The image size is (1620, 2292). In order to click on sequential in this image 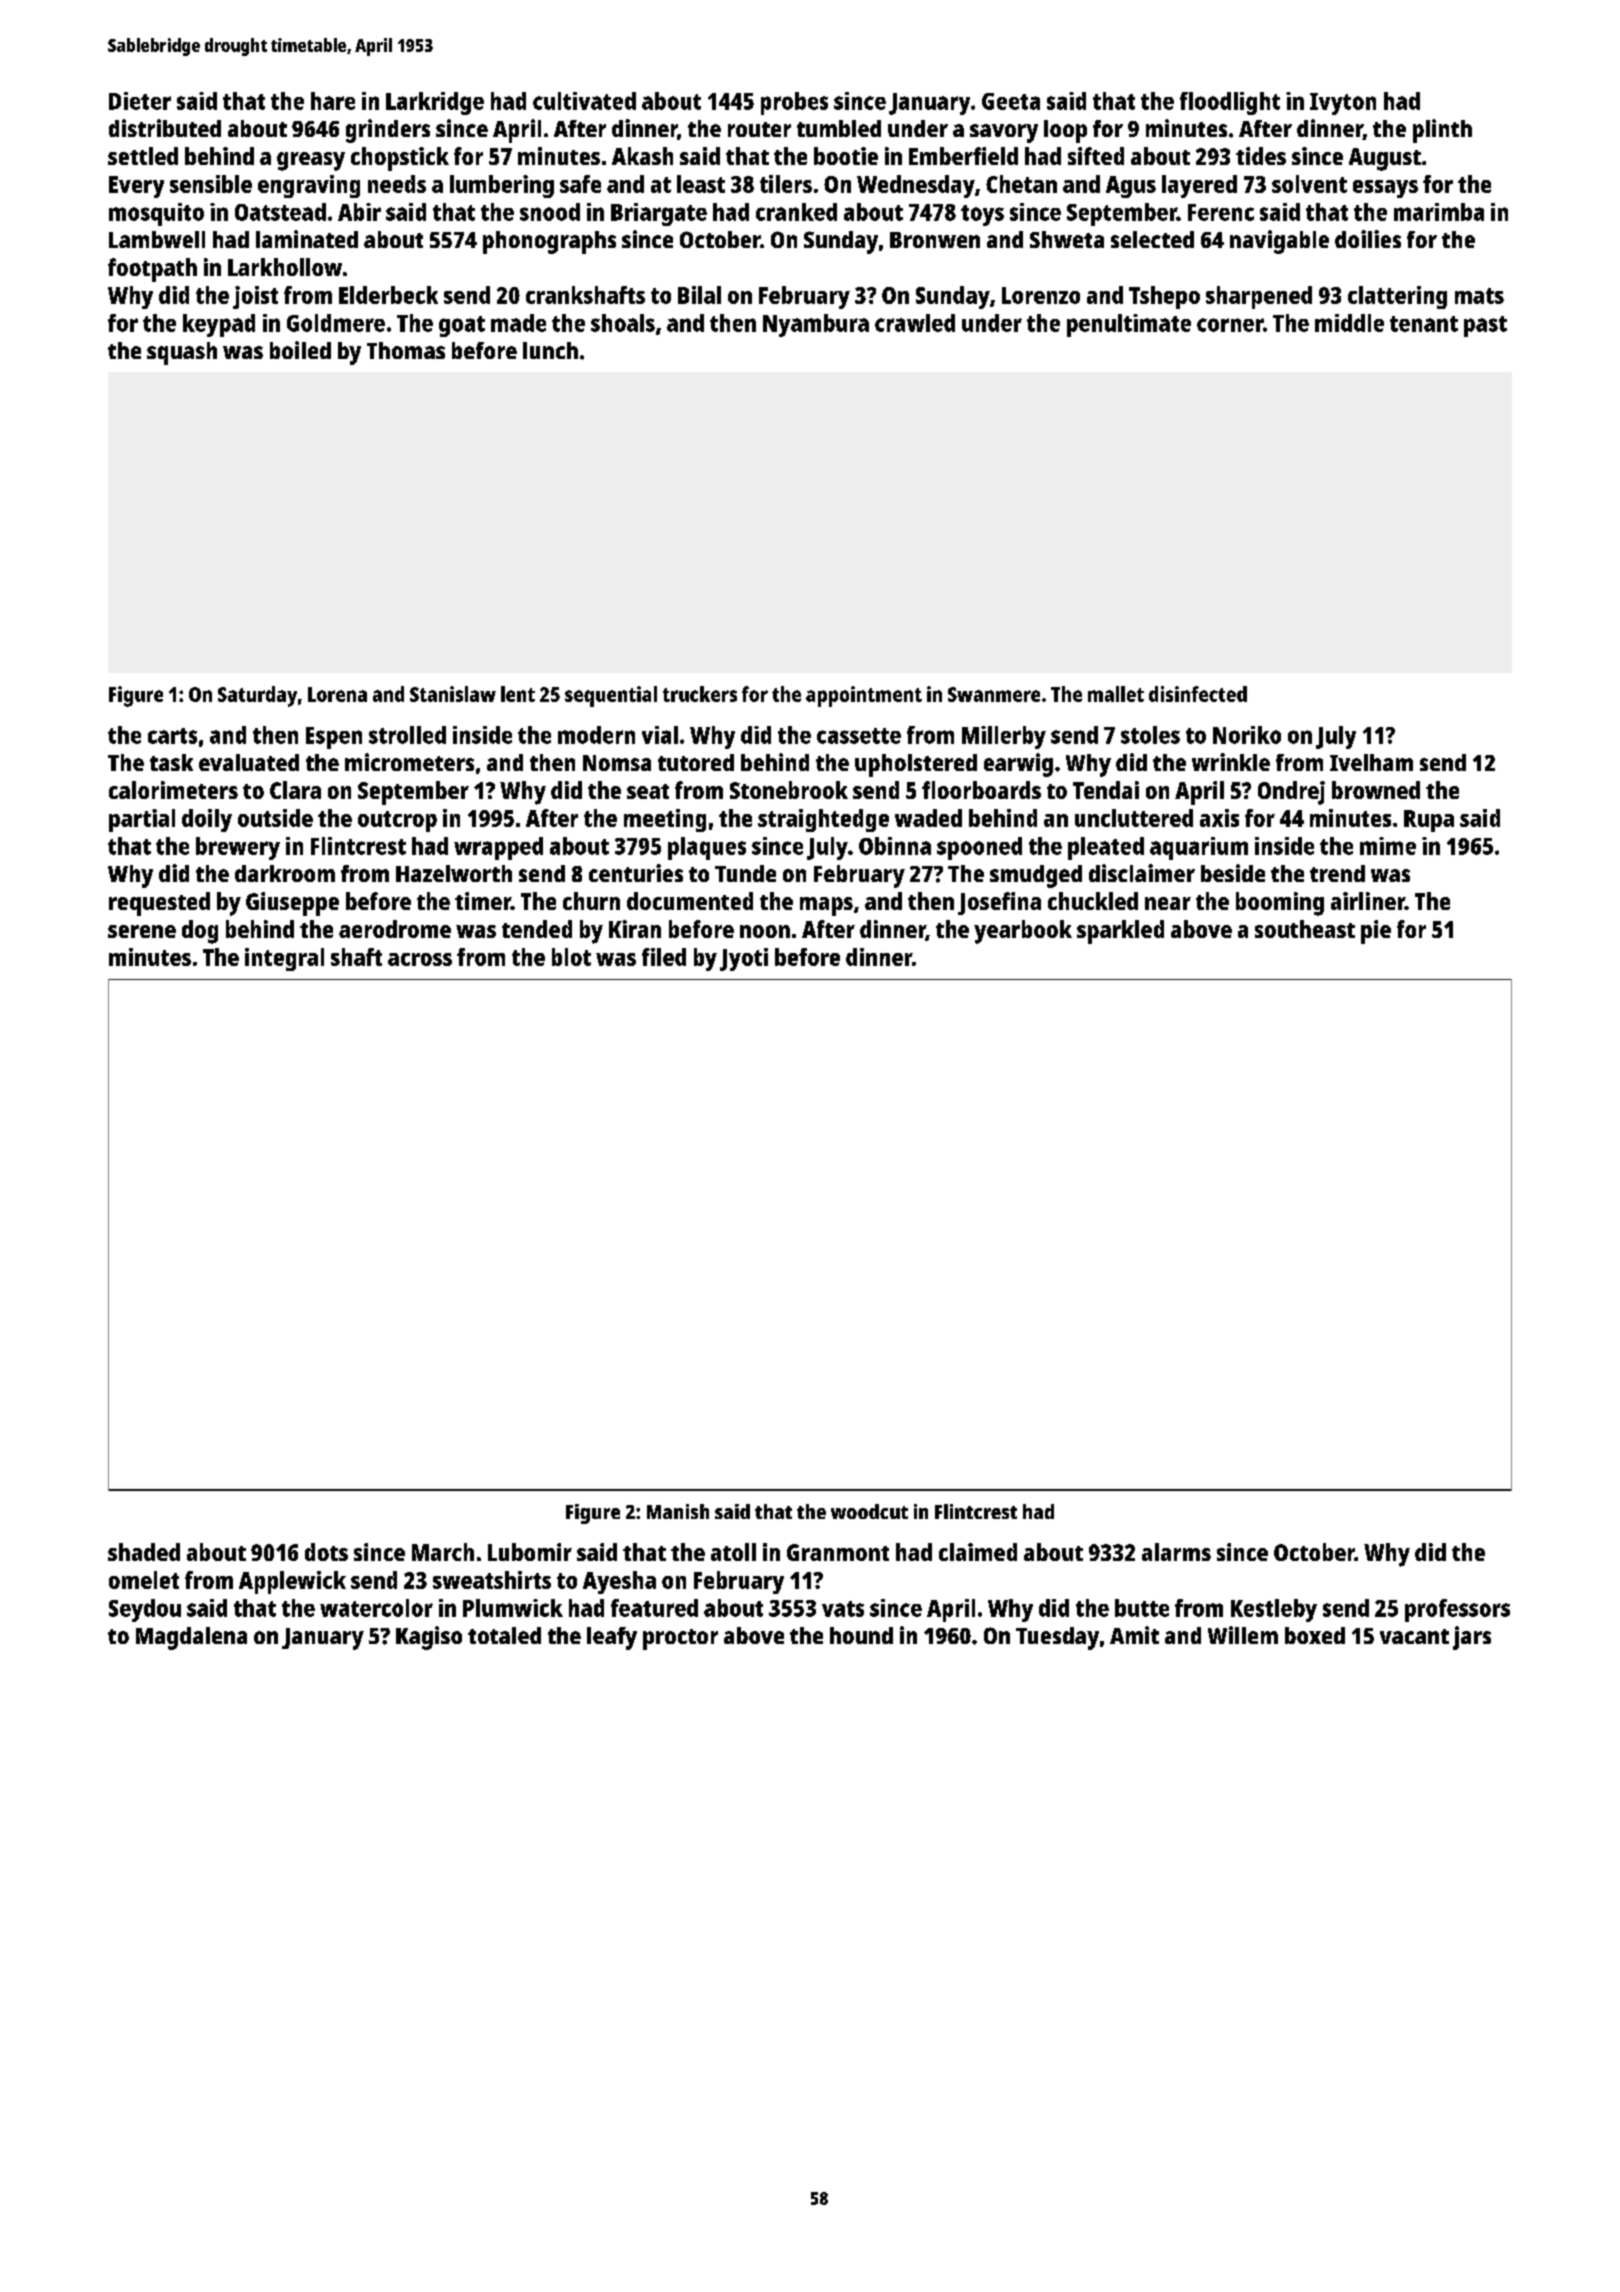, I will do `click(611, 696)`.
